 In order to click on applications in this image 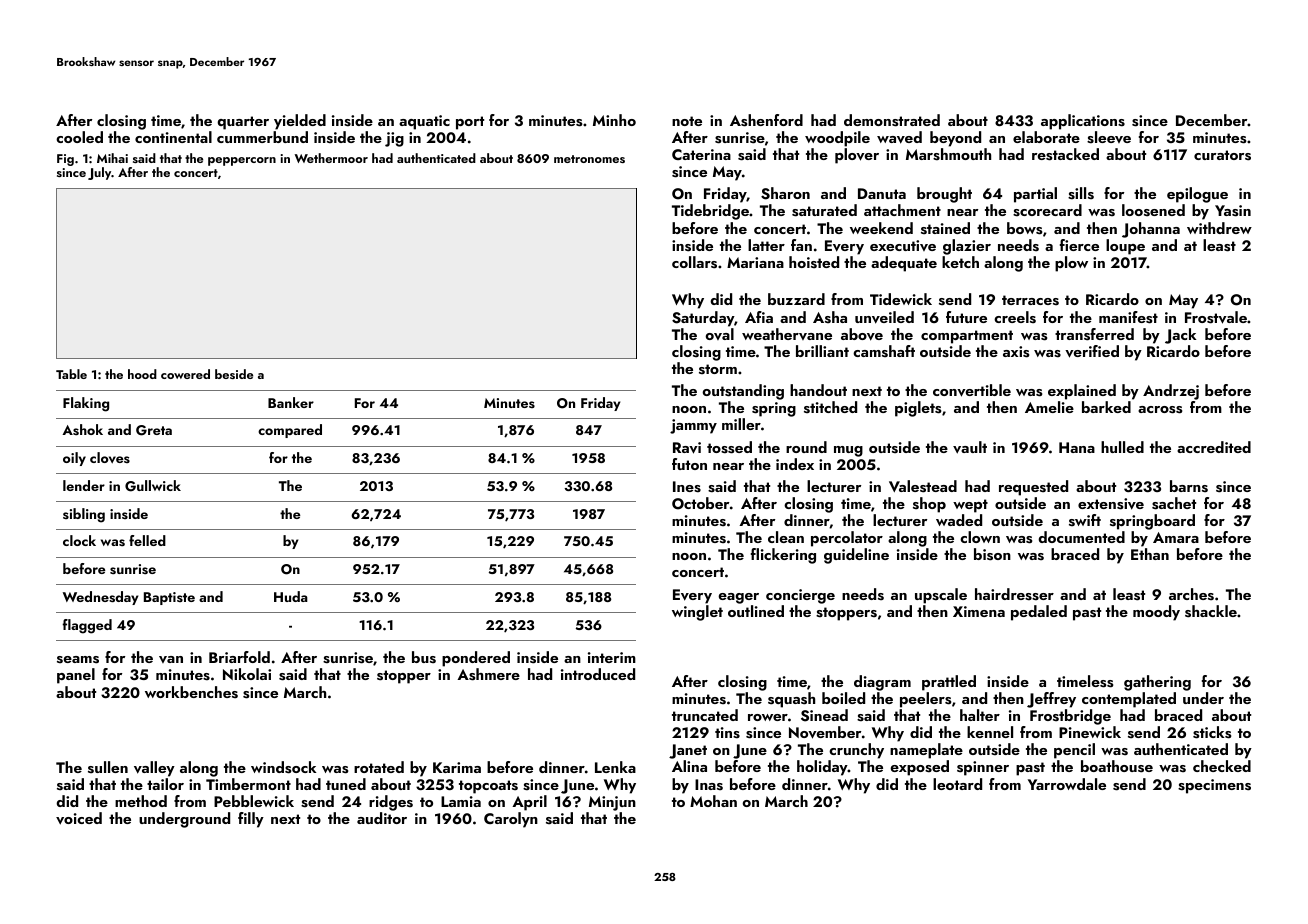, I will do `click(1083, 122)`.
